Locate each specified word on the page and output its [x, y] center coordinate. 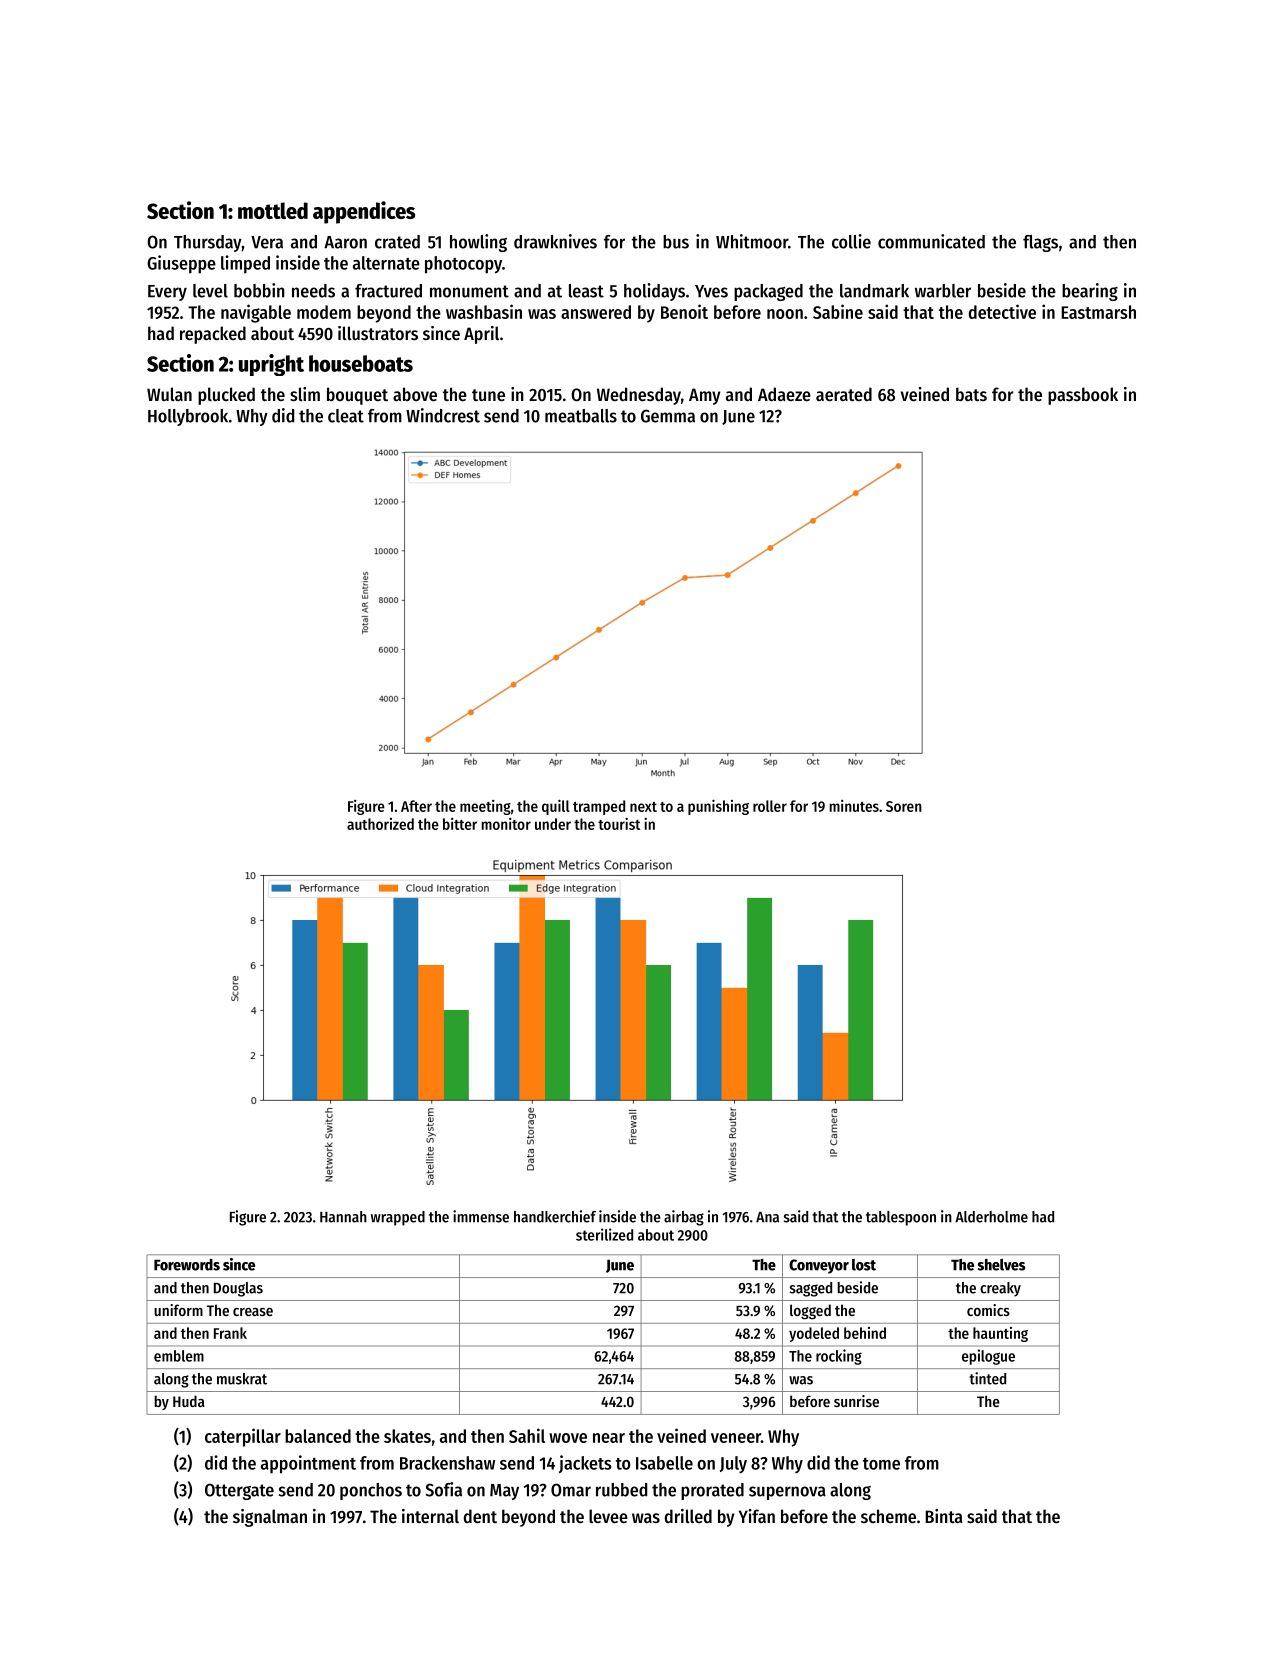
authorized [380, 824]
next [643, 807]
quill [556, 807]
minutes [854, 806]
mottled [273, 210]
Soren [904, 806]
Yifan [757, 1516]
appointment [308, 1464]
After [416, 806]
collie [851, 241]
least [586, 291]
